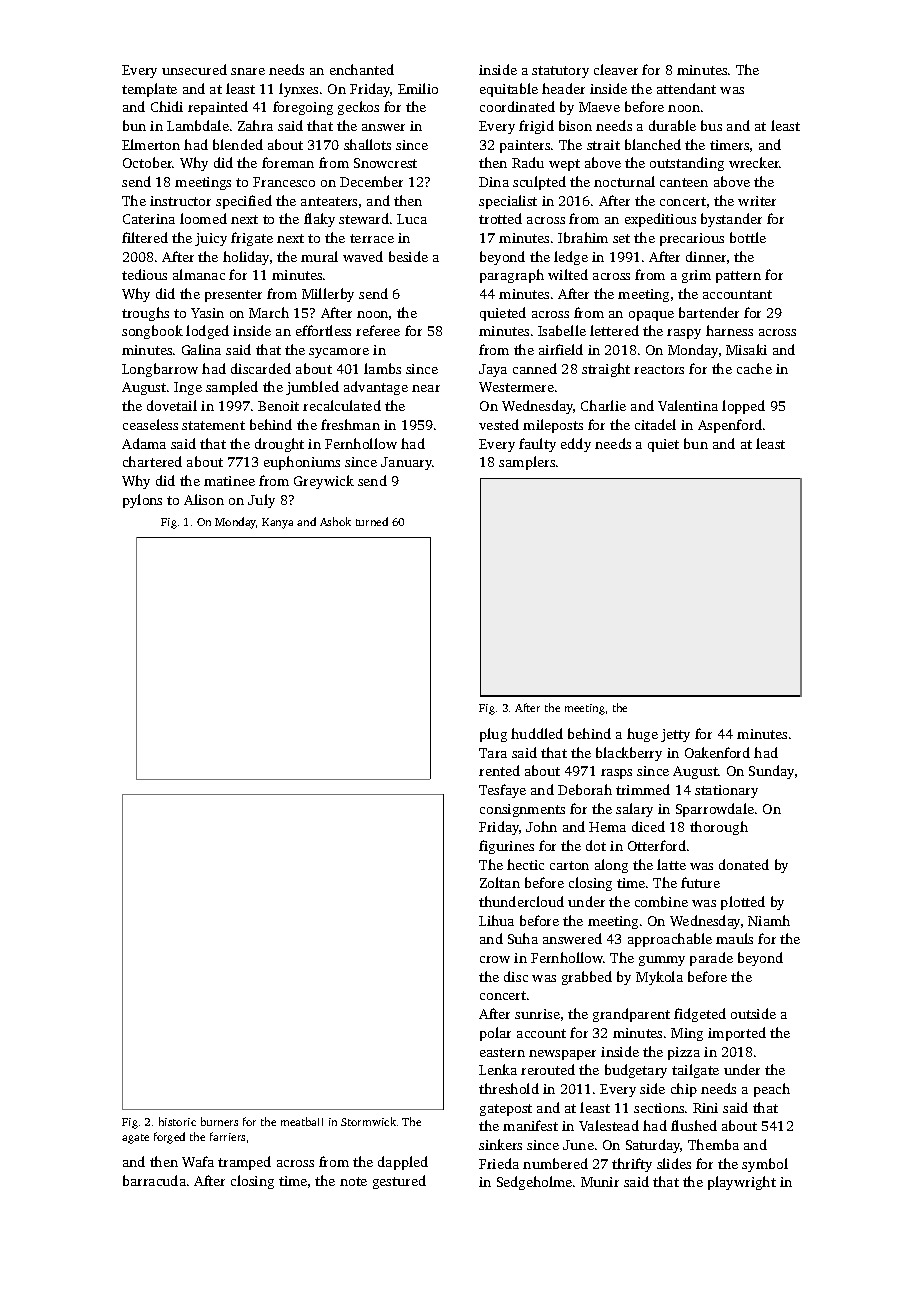 The image size is (924, 1308). I want to click on turned, so click(372, 521).
